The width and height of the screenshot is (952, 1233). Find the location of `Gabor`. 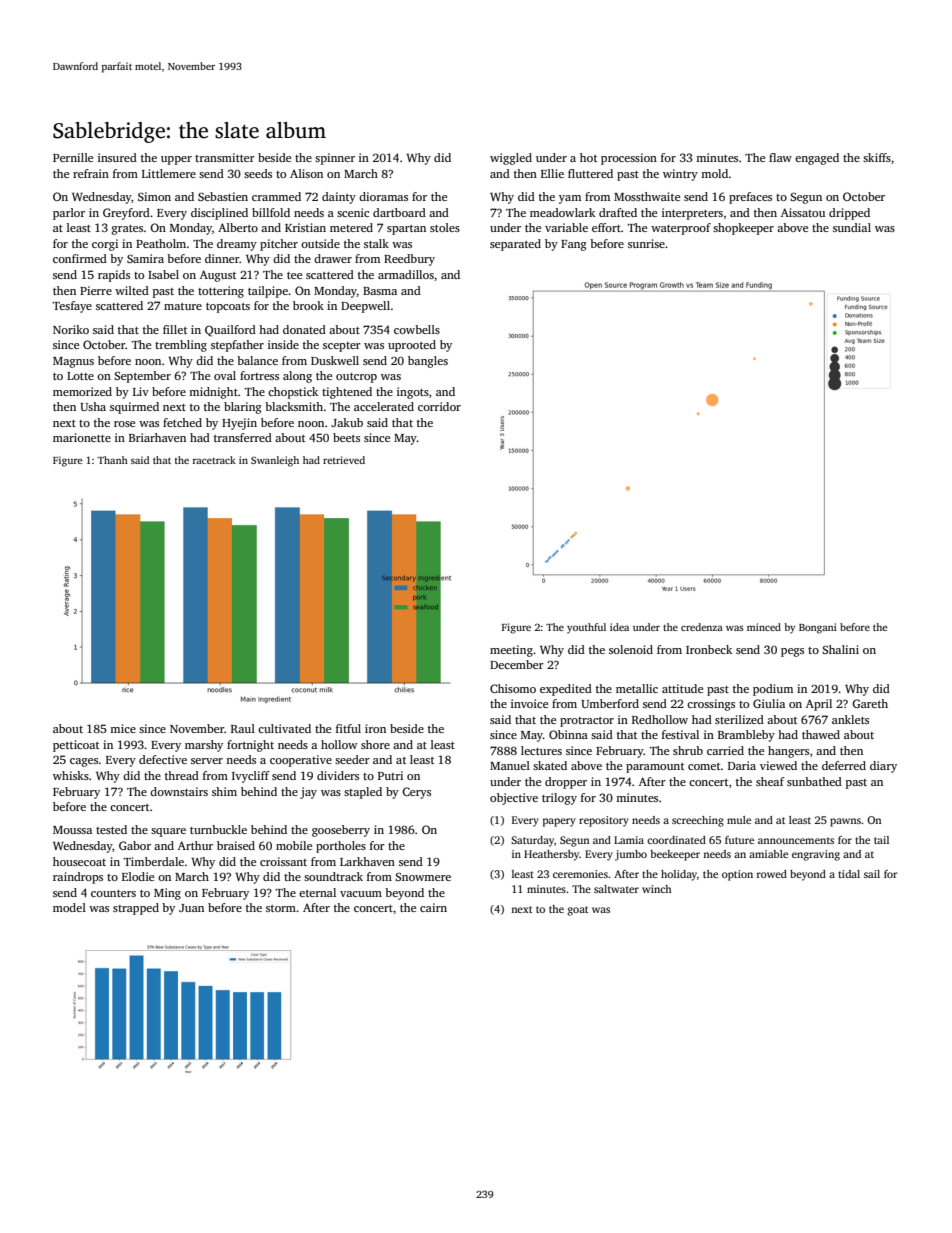

Gabor is located at coordinates (135, 845).
